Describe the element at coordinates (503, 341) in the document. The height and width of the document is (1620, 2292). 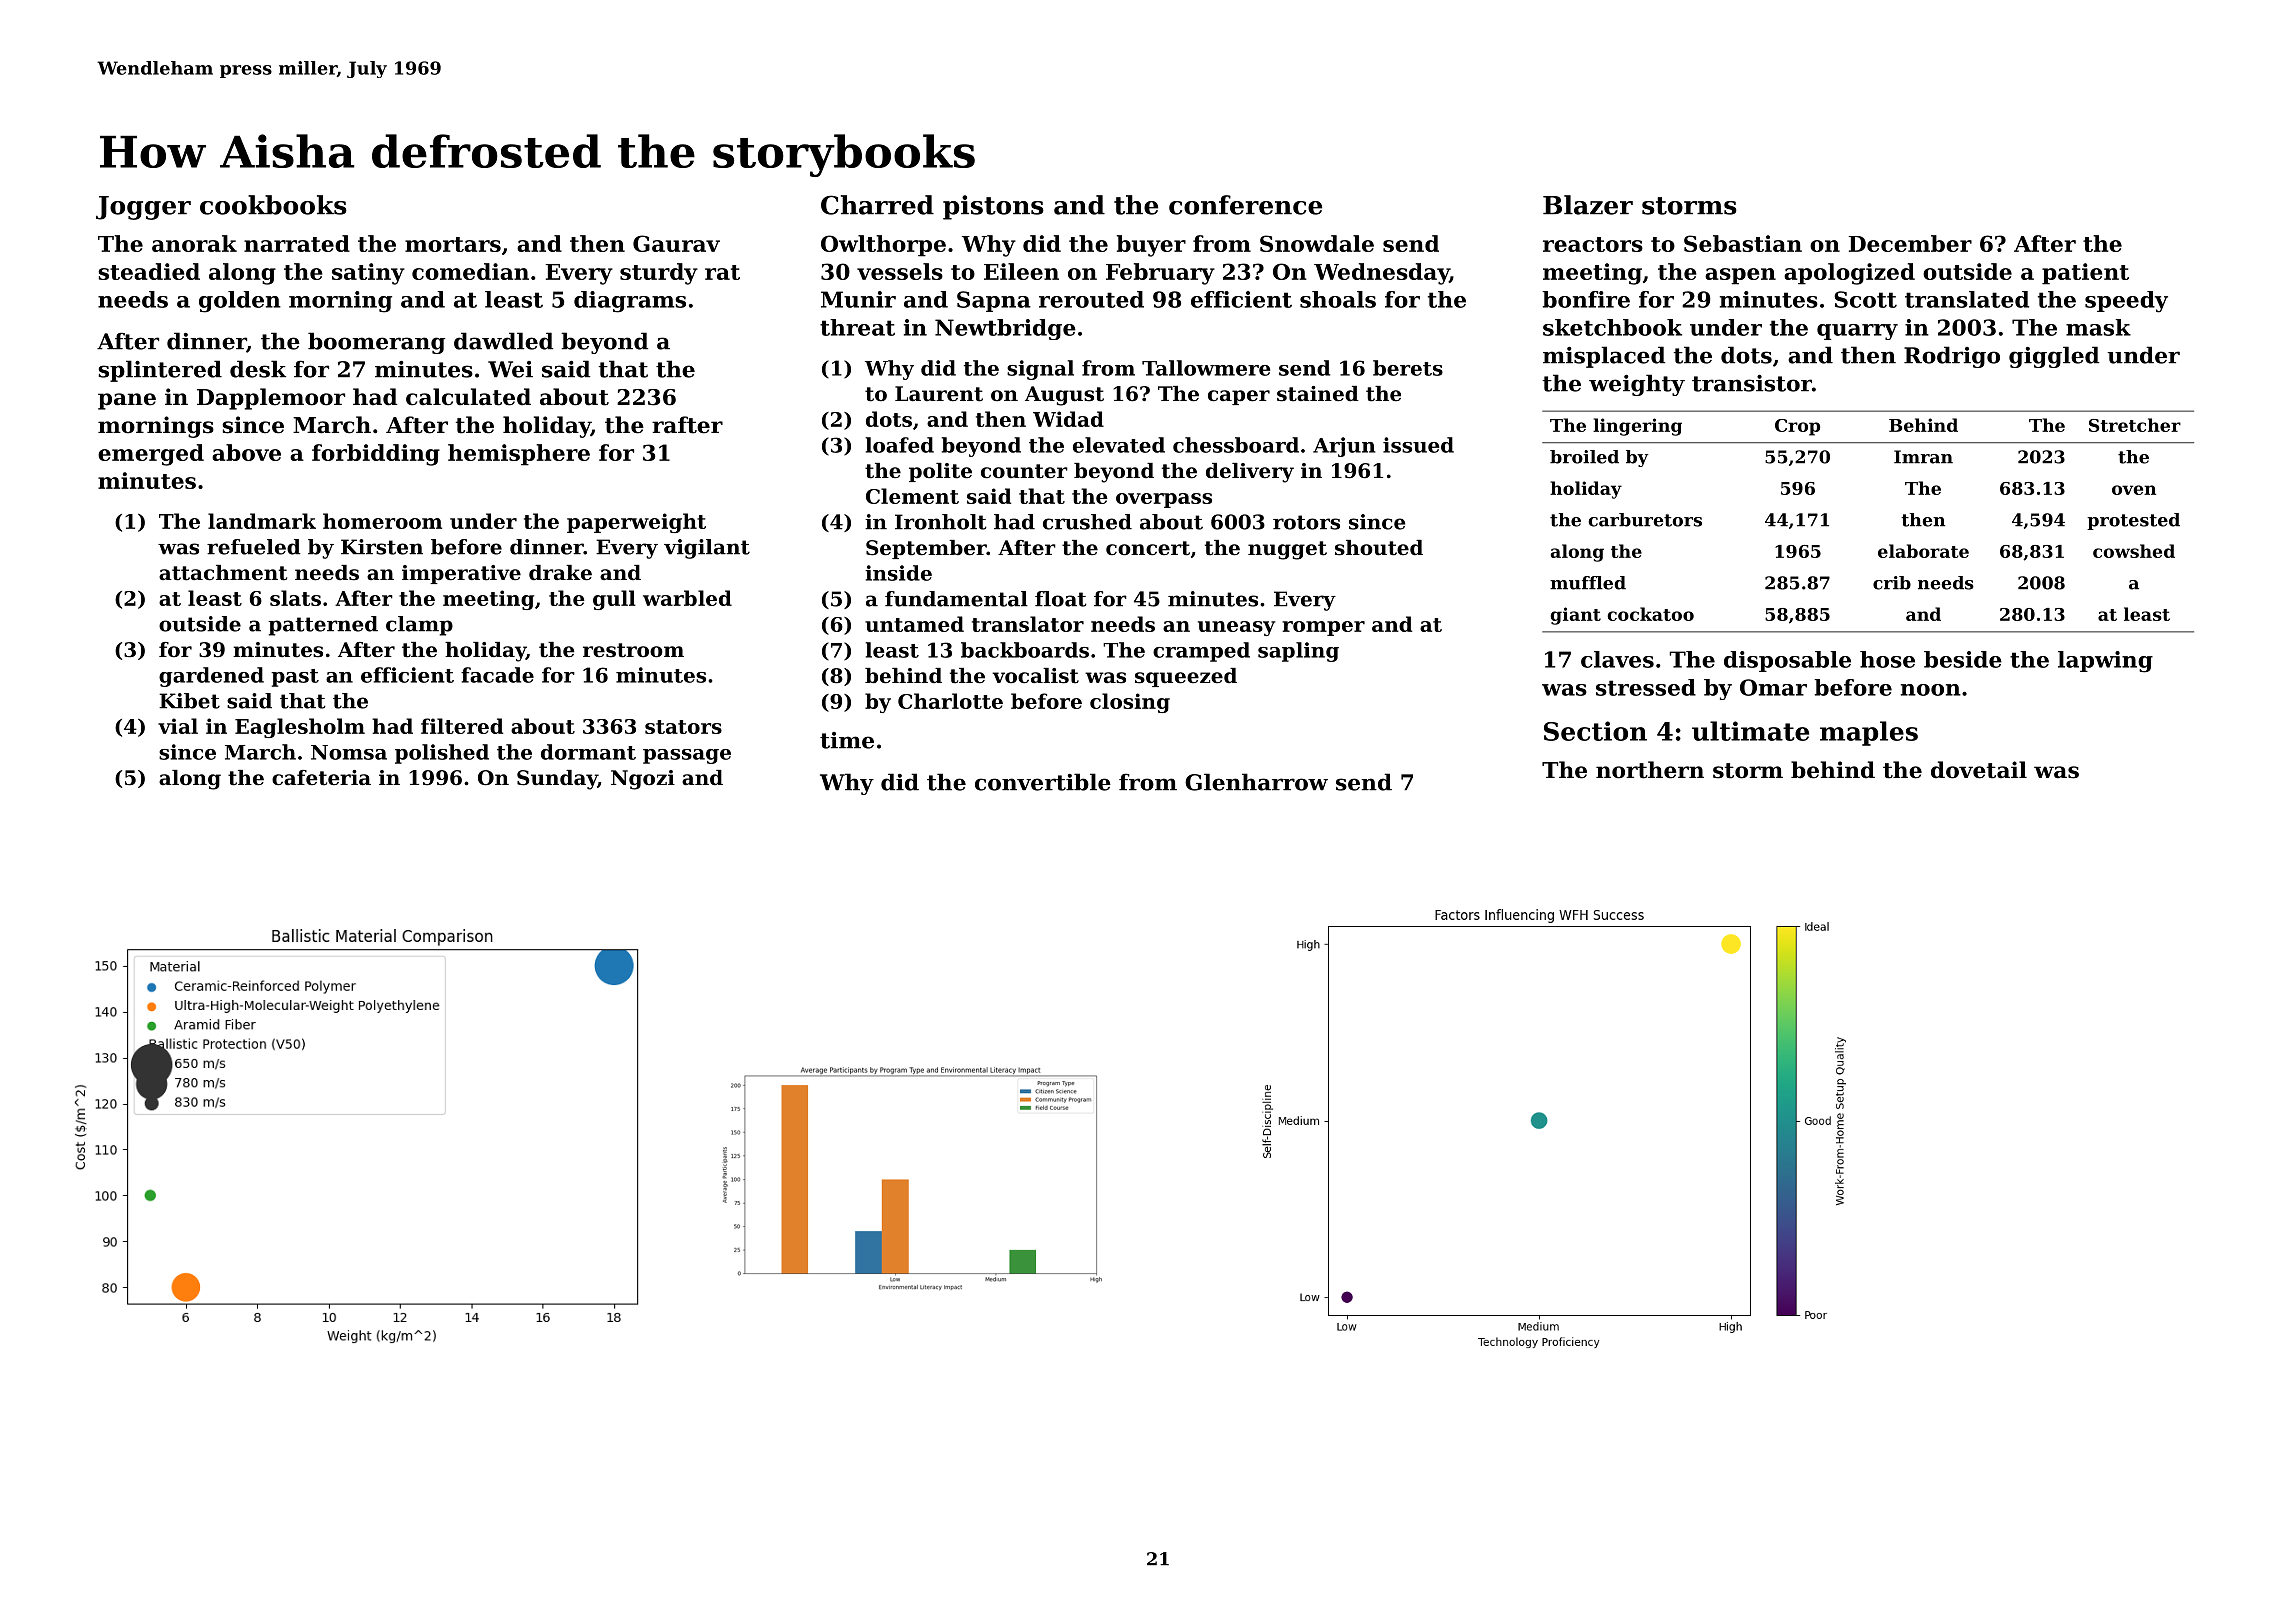
I see `dawdled` at that location.
